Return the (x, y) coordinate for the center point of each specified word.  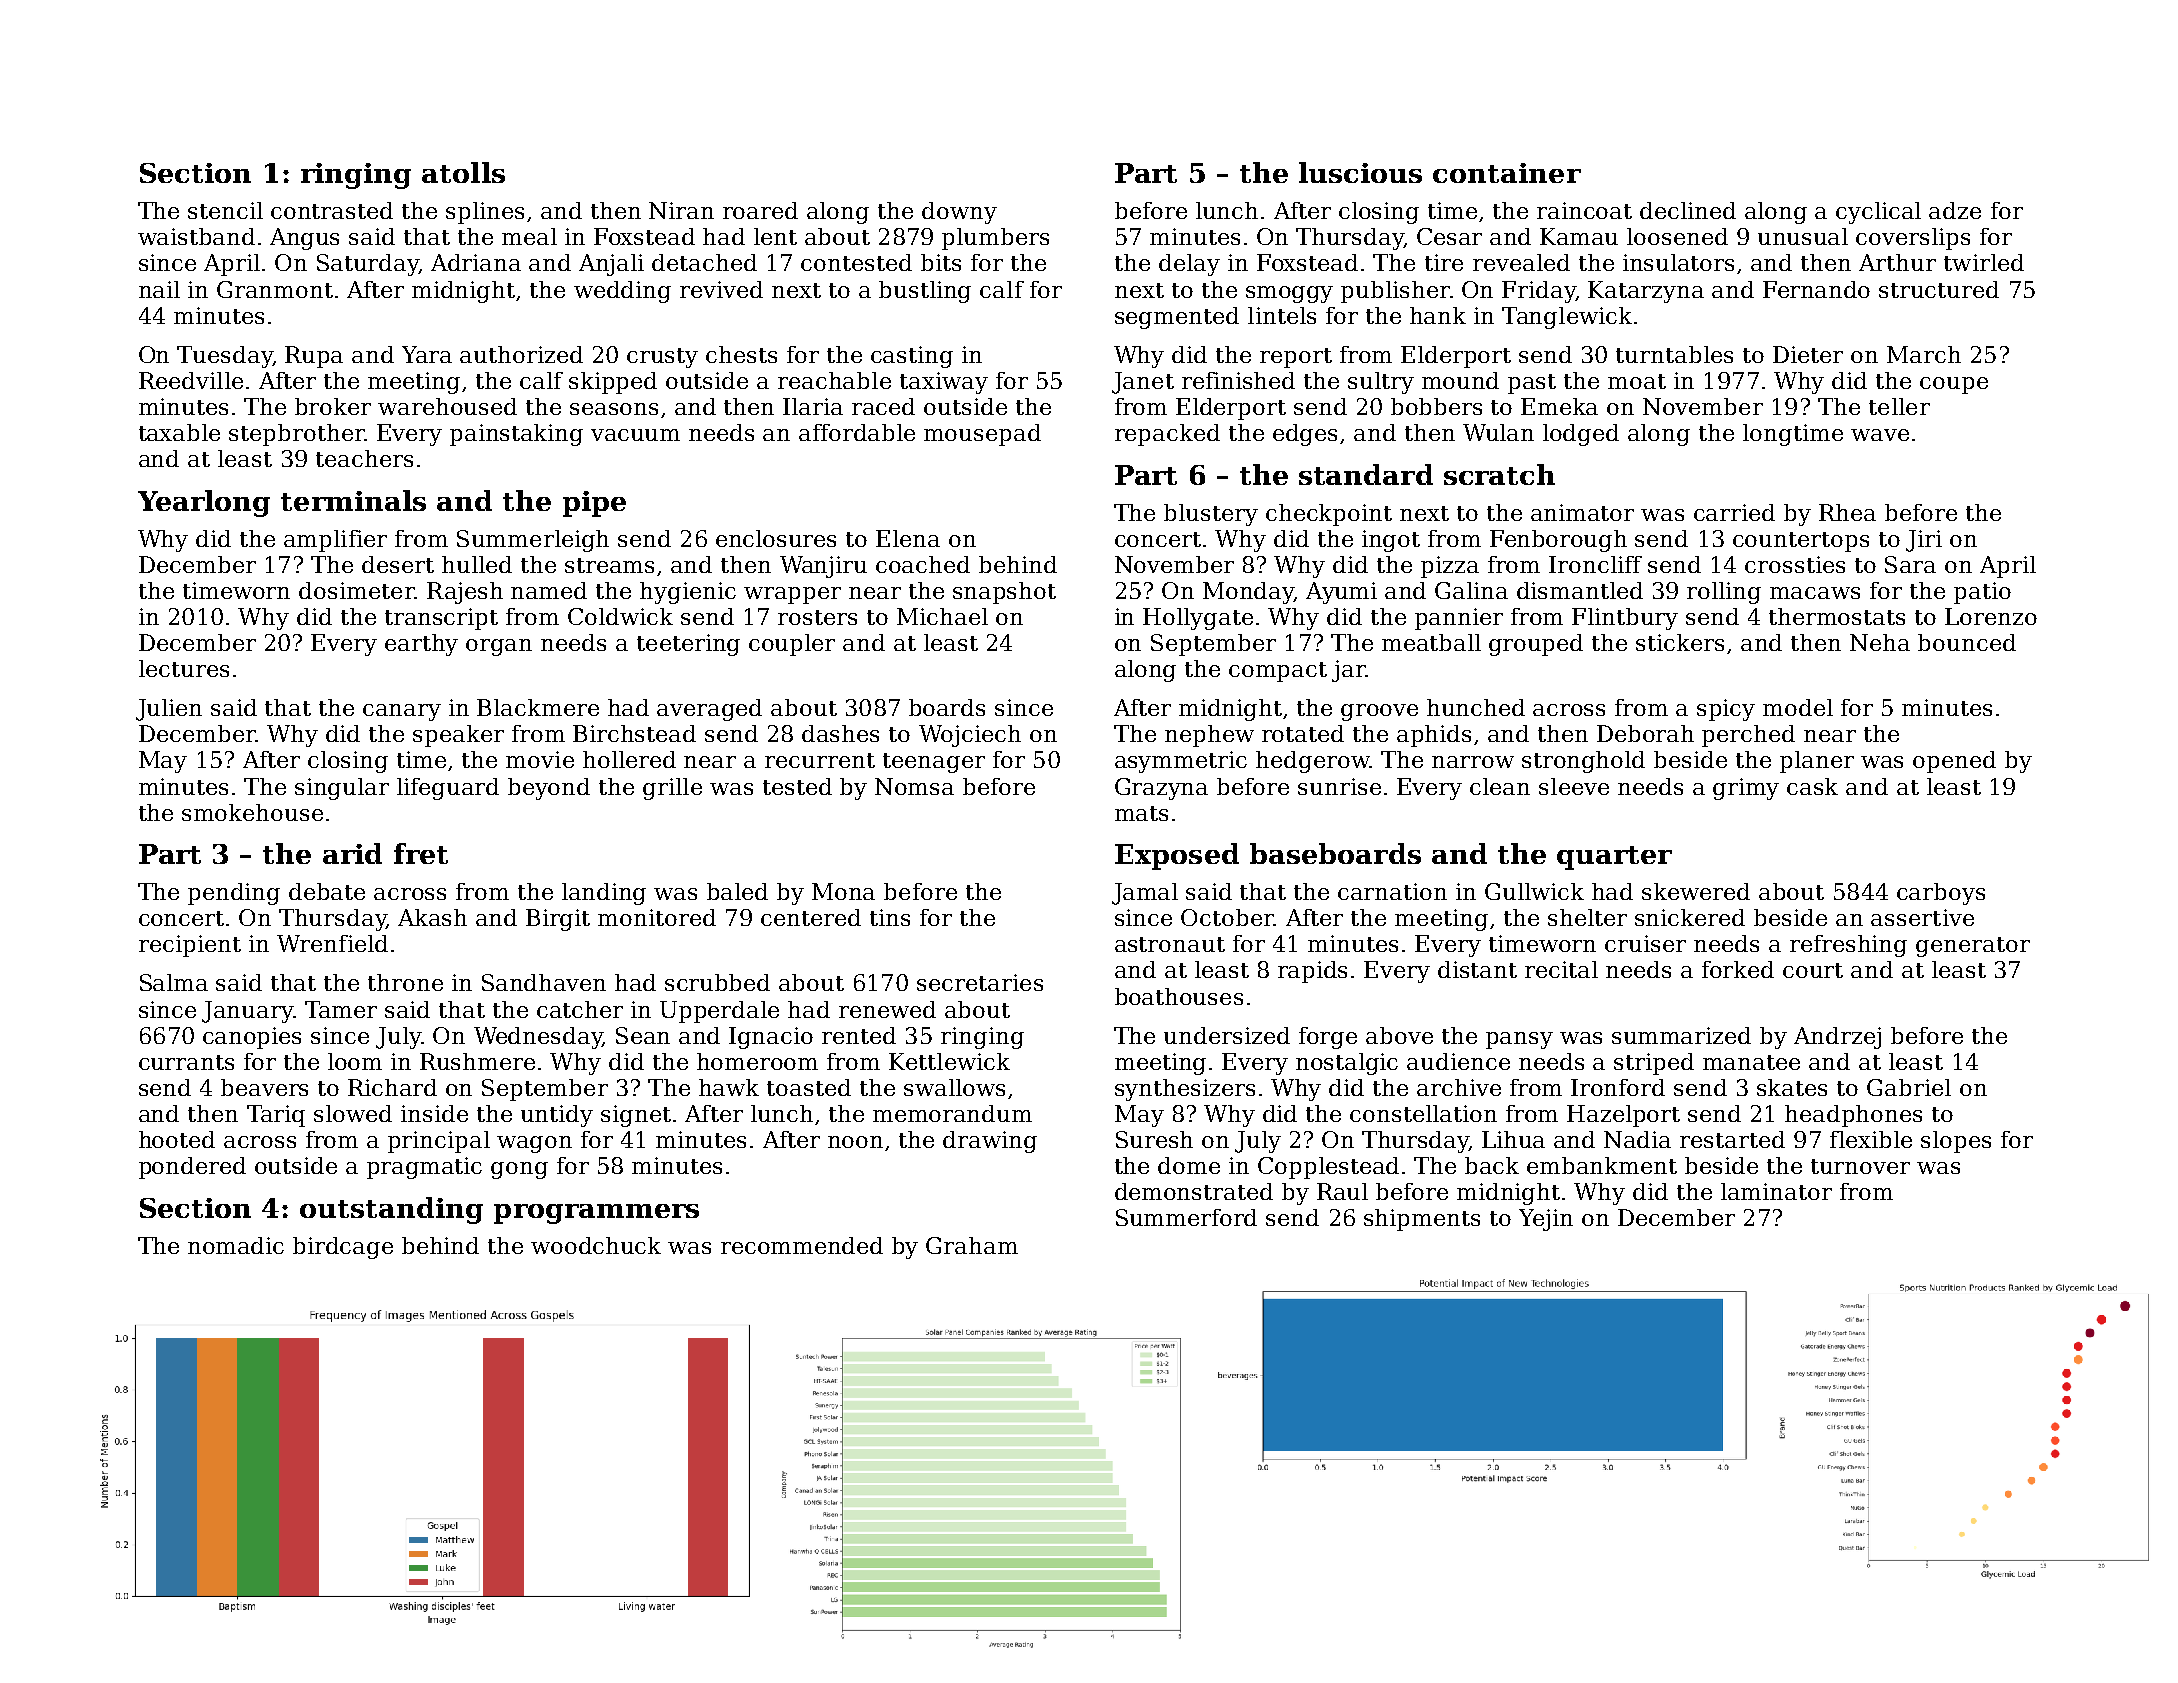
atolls (463, 172)
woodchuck (596, 1245)
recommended (802, 1245)
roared (760, 210)
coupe (1954, 385)
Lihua (1513, 1139)
